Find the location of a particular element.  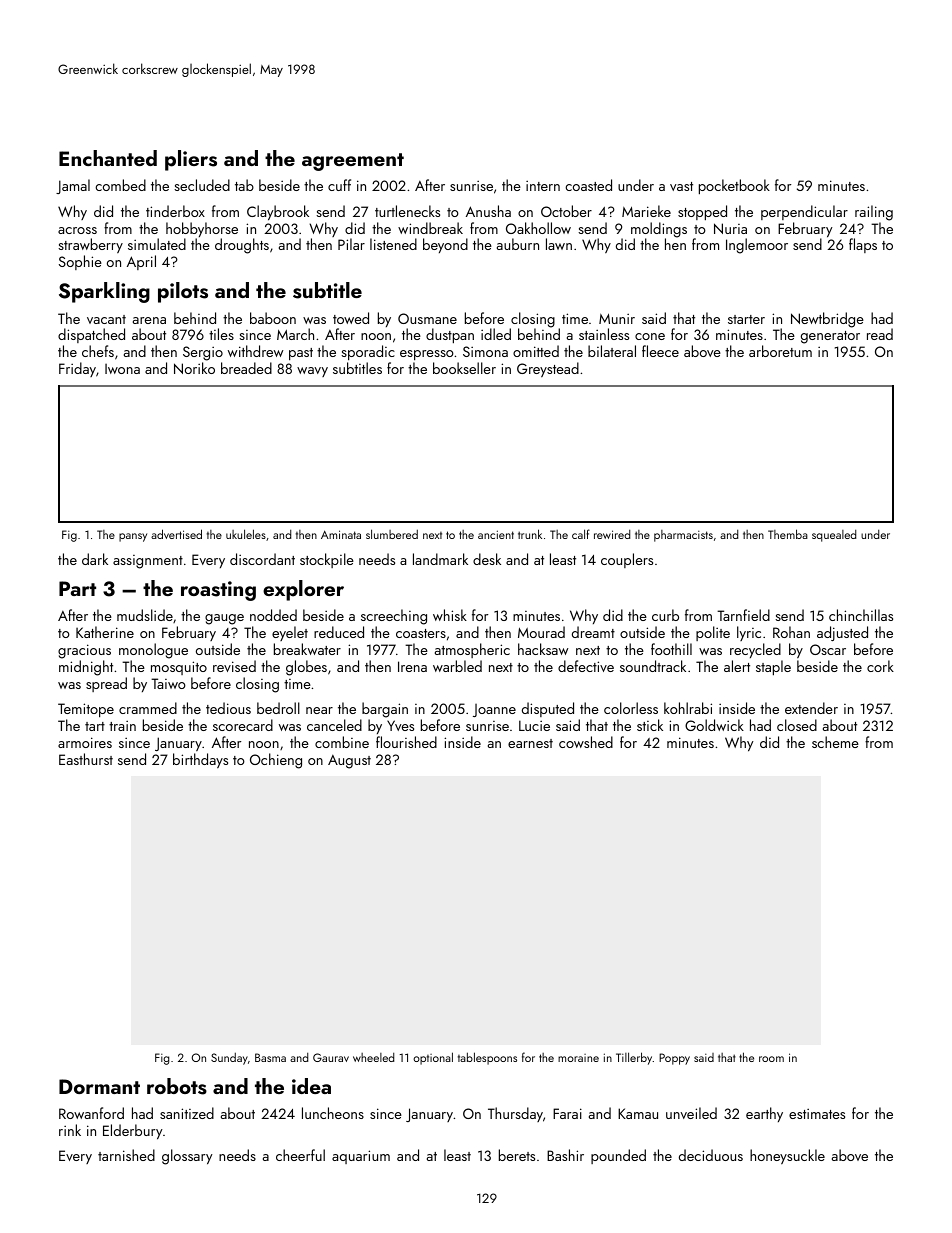

droughts is located at coordinates (242, 246).
